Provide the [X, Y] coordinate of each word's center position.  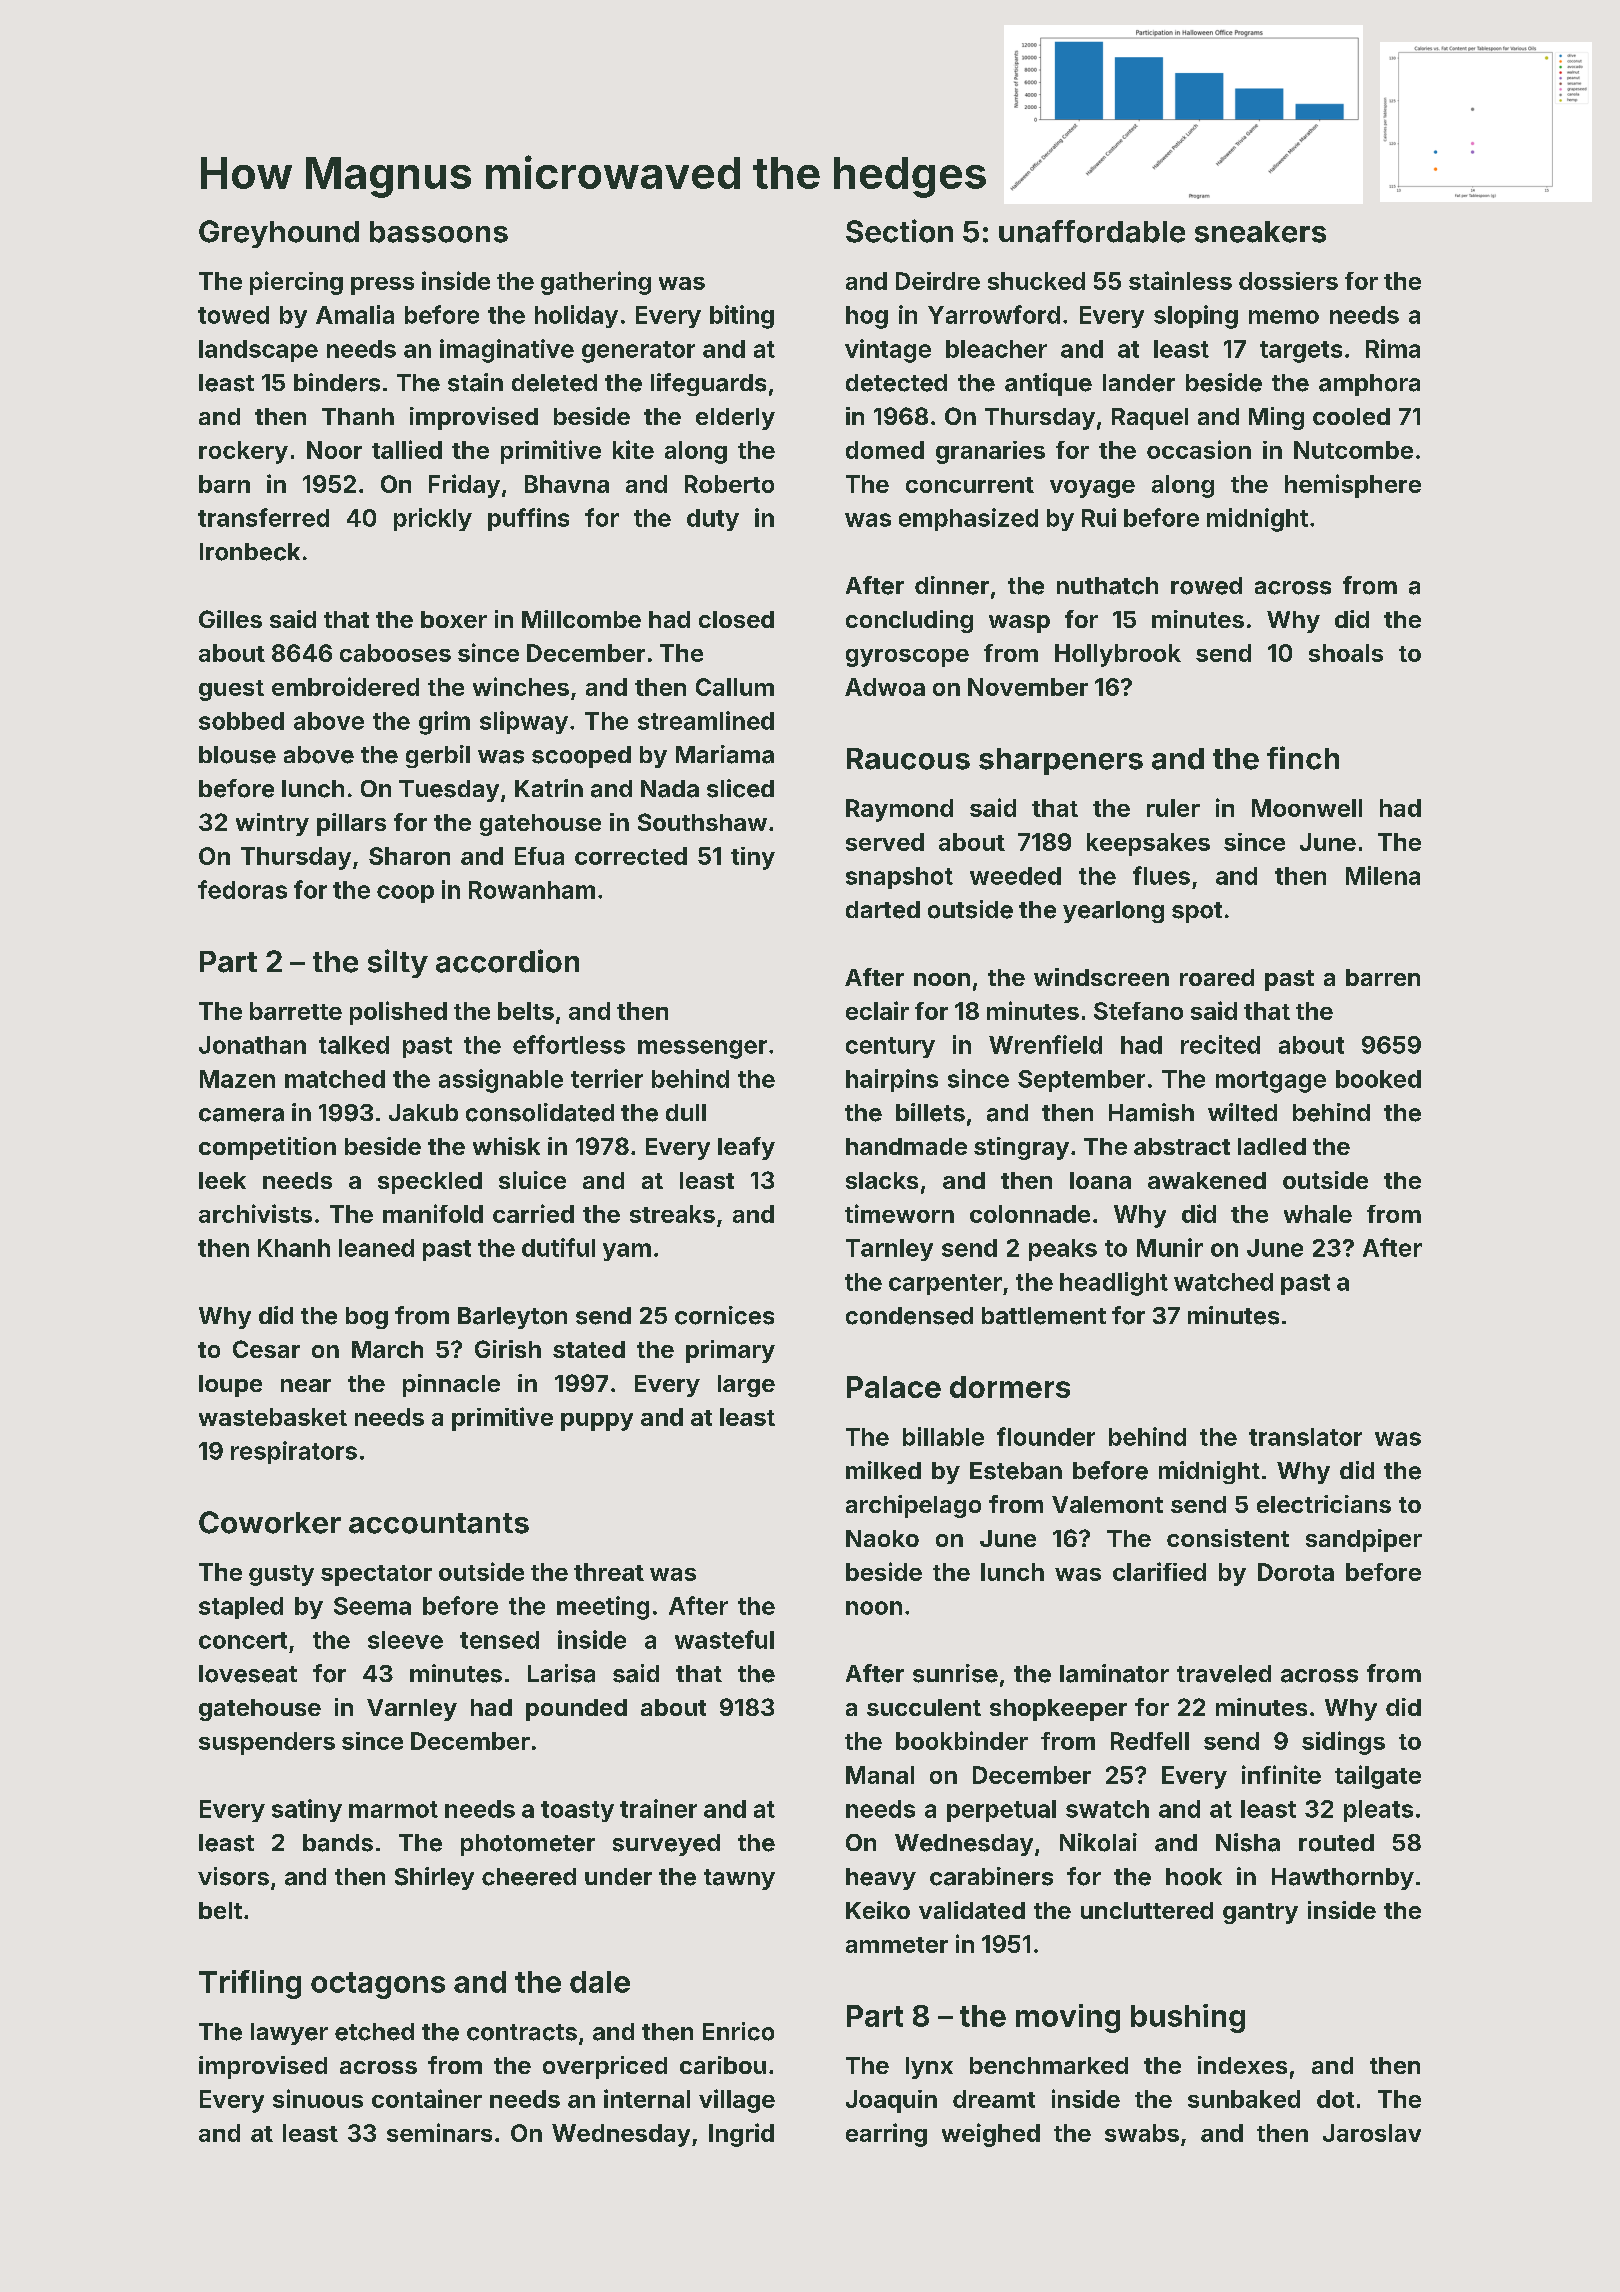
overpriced [605, 2067]
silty [398, 963]
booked [1378, 1079]
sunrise [955, 1673]
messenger [702, 1049]
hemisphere [1353, 486]
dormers [1010, 1387]
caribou [723, 2065]
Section [899, 231]
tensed [499, 1640]
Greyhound [279, 234]
